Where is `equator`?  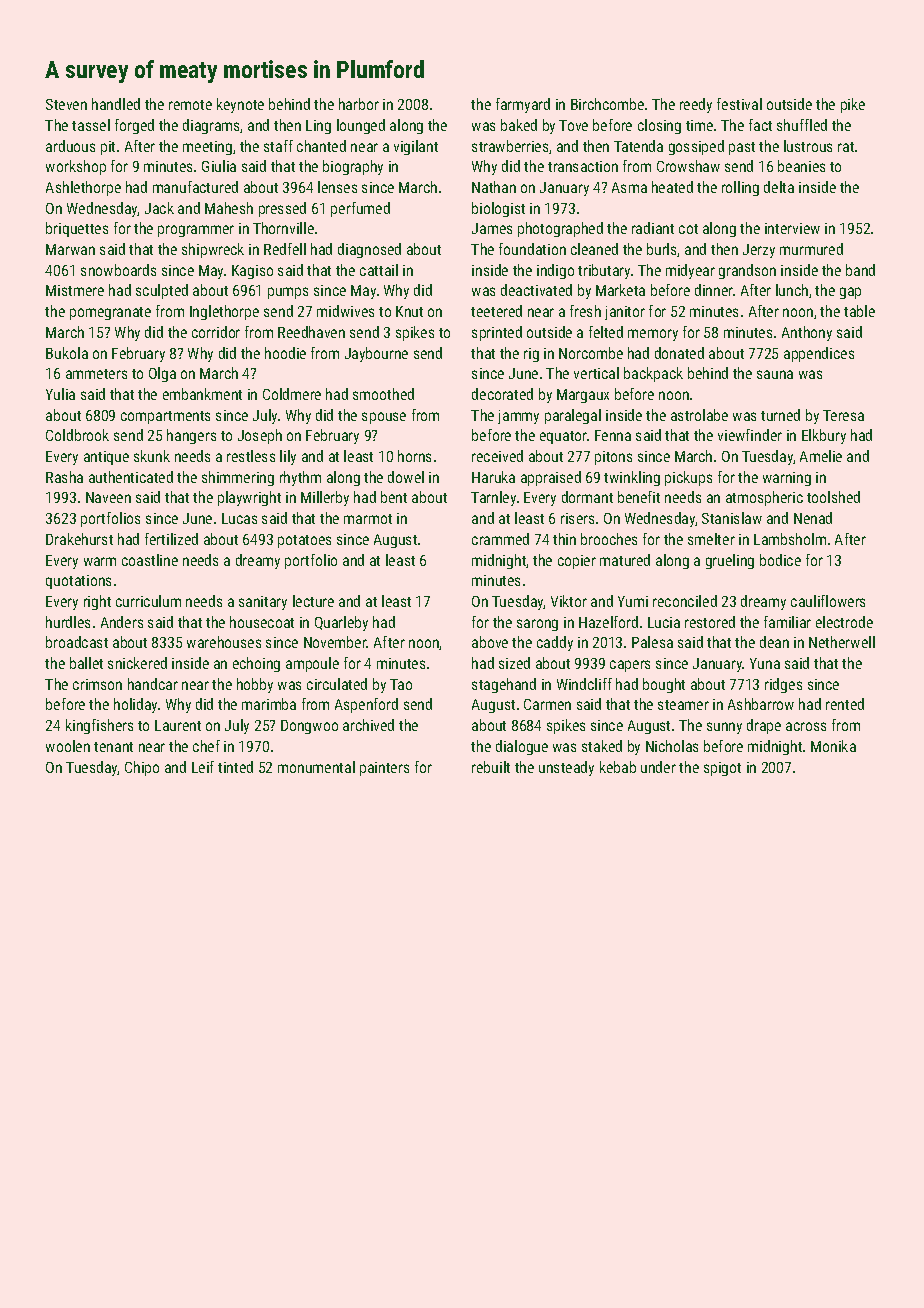 equator is located at coordinates (563, 437).
